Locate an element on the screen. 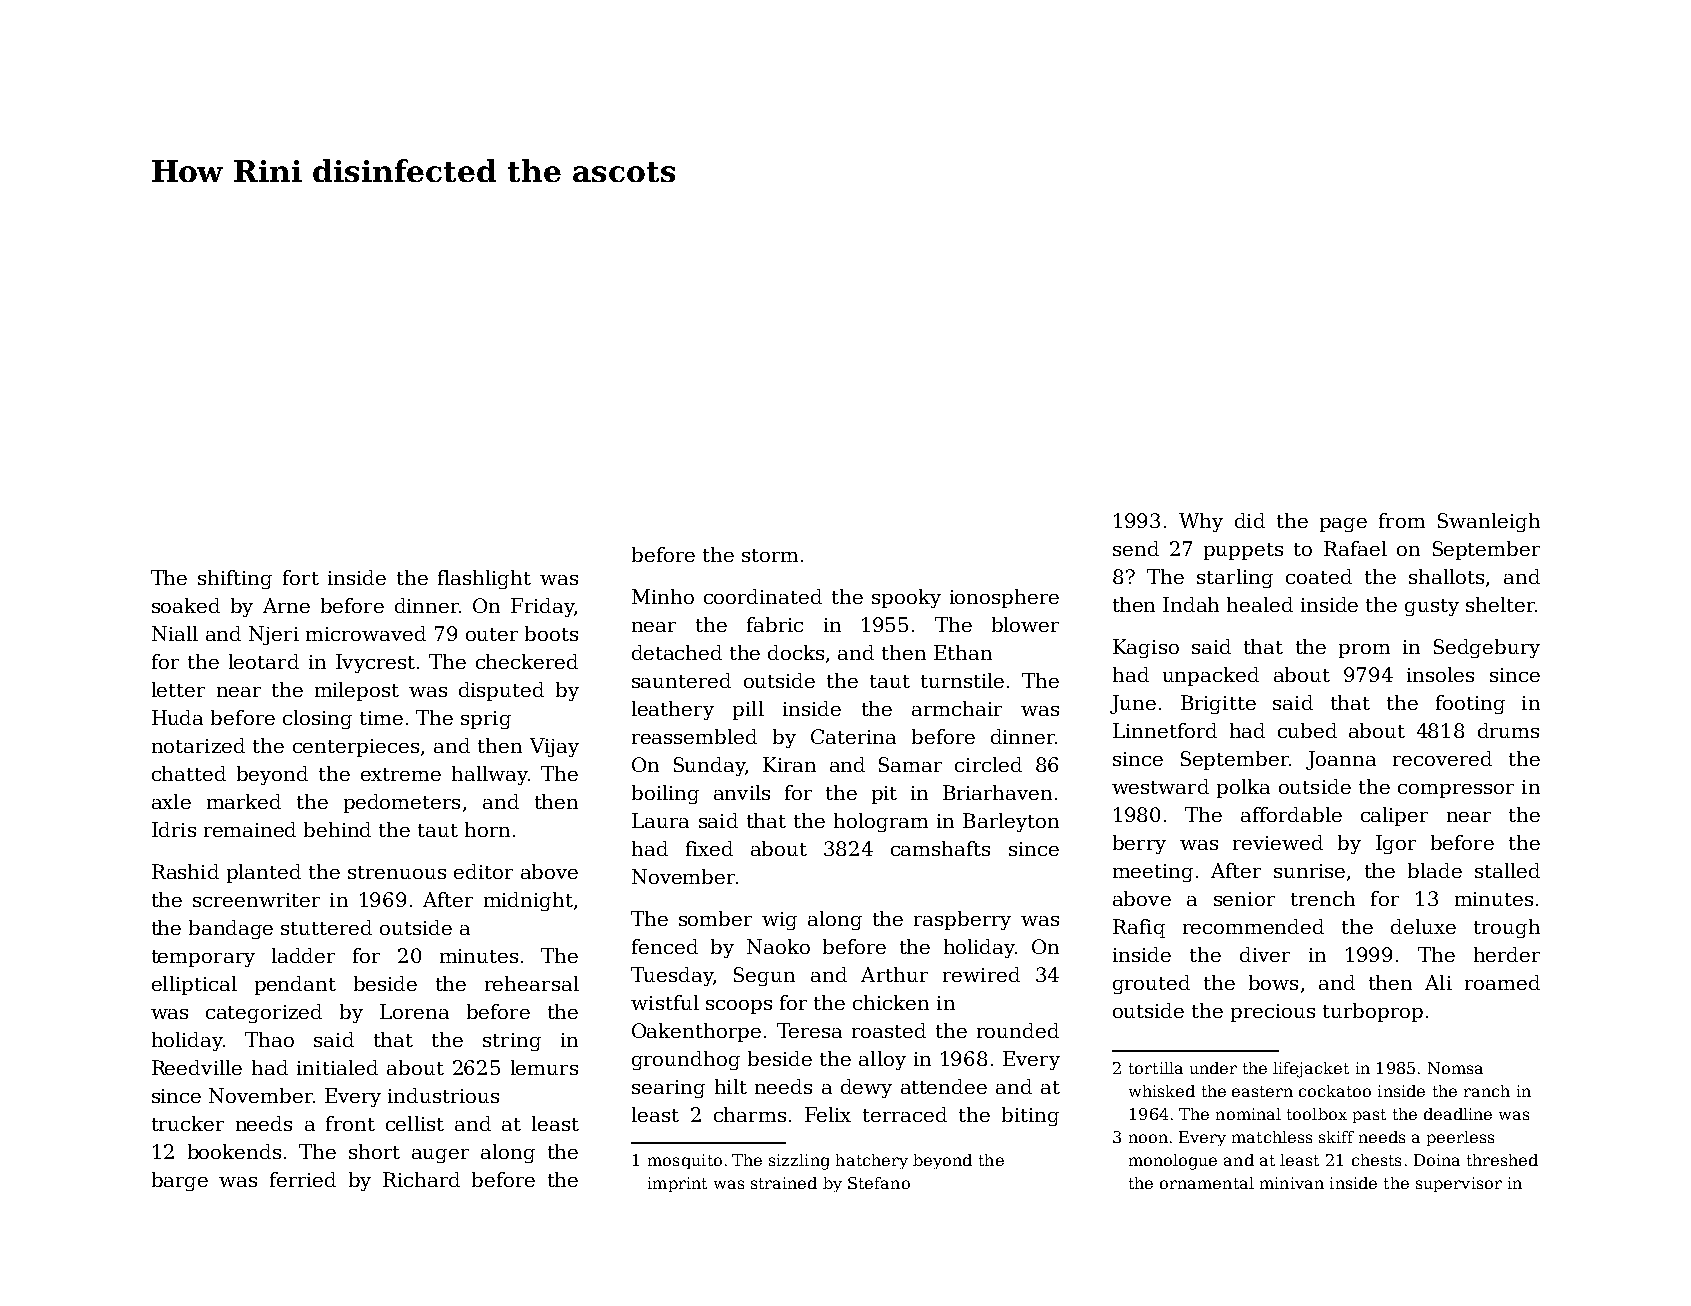 The width and height of the screenshot is (1691, 1306). storm is located at coordinates (770, 555).
